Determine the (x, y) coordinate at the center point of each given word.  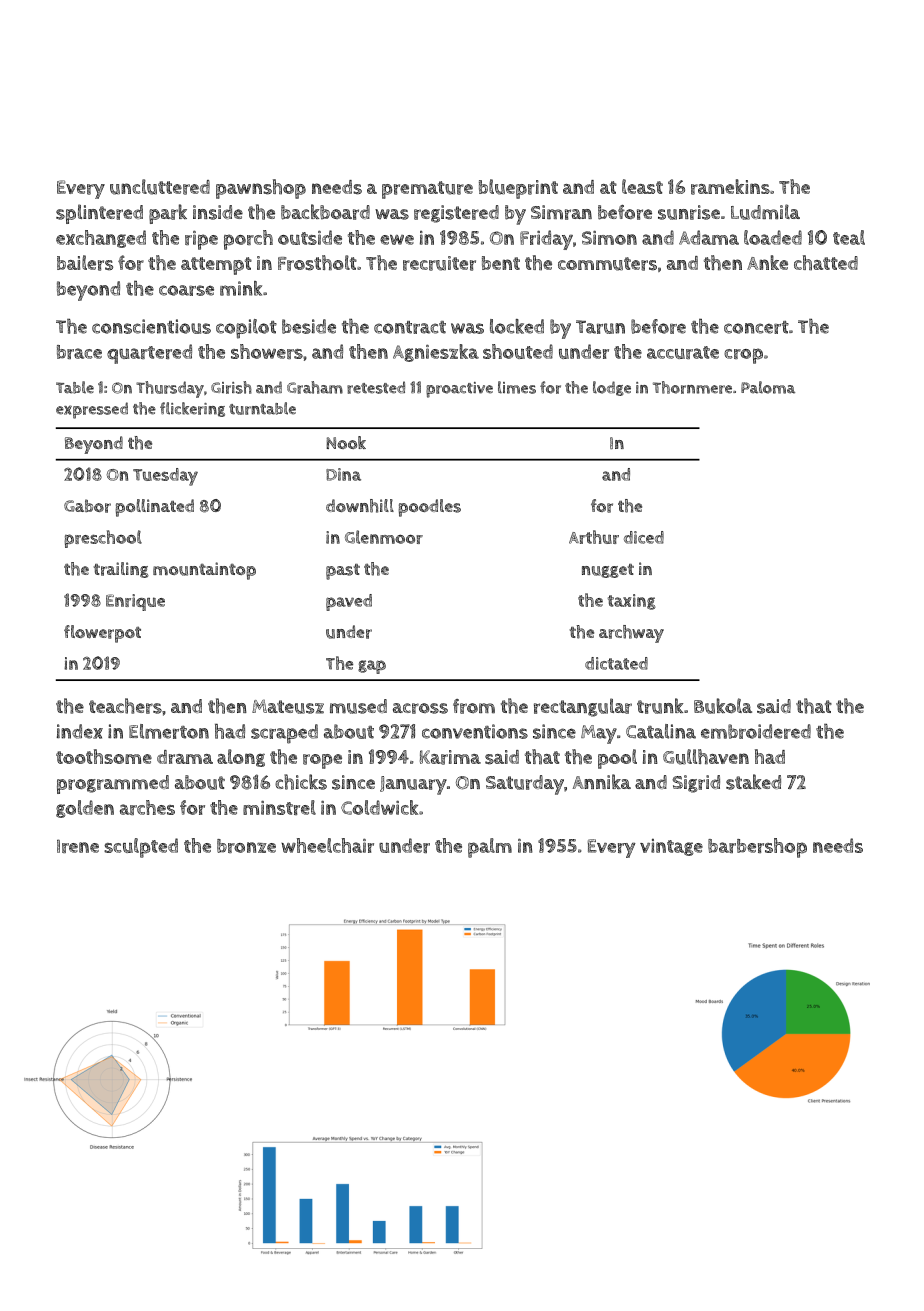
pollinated (155, 508)
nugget (608, 571)
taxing (632, 602)
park (168, 214)
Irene (78, 846)
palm (490, 848)
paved (349, 602)
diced (644, 537)
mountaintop (204, 571)
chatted (826, 263)
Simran (561, 212)
